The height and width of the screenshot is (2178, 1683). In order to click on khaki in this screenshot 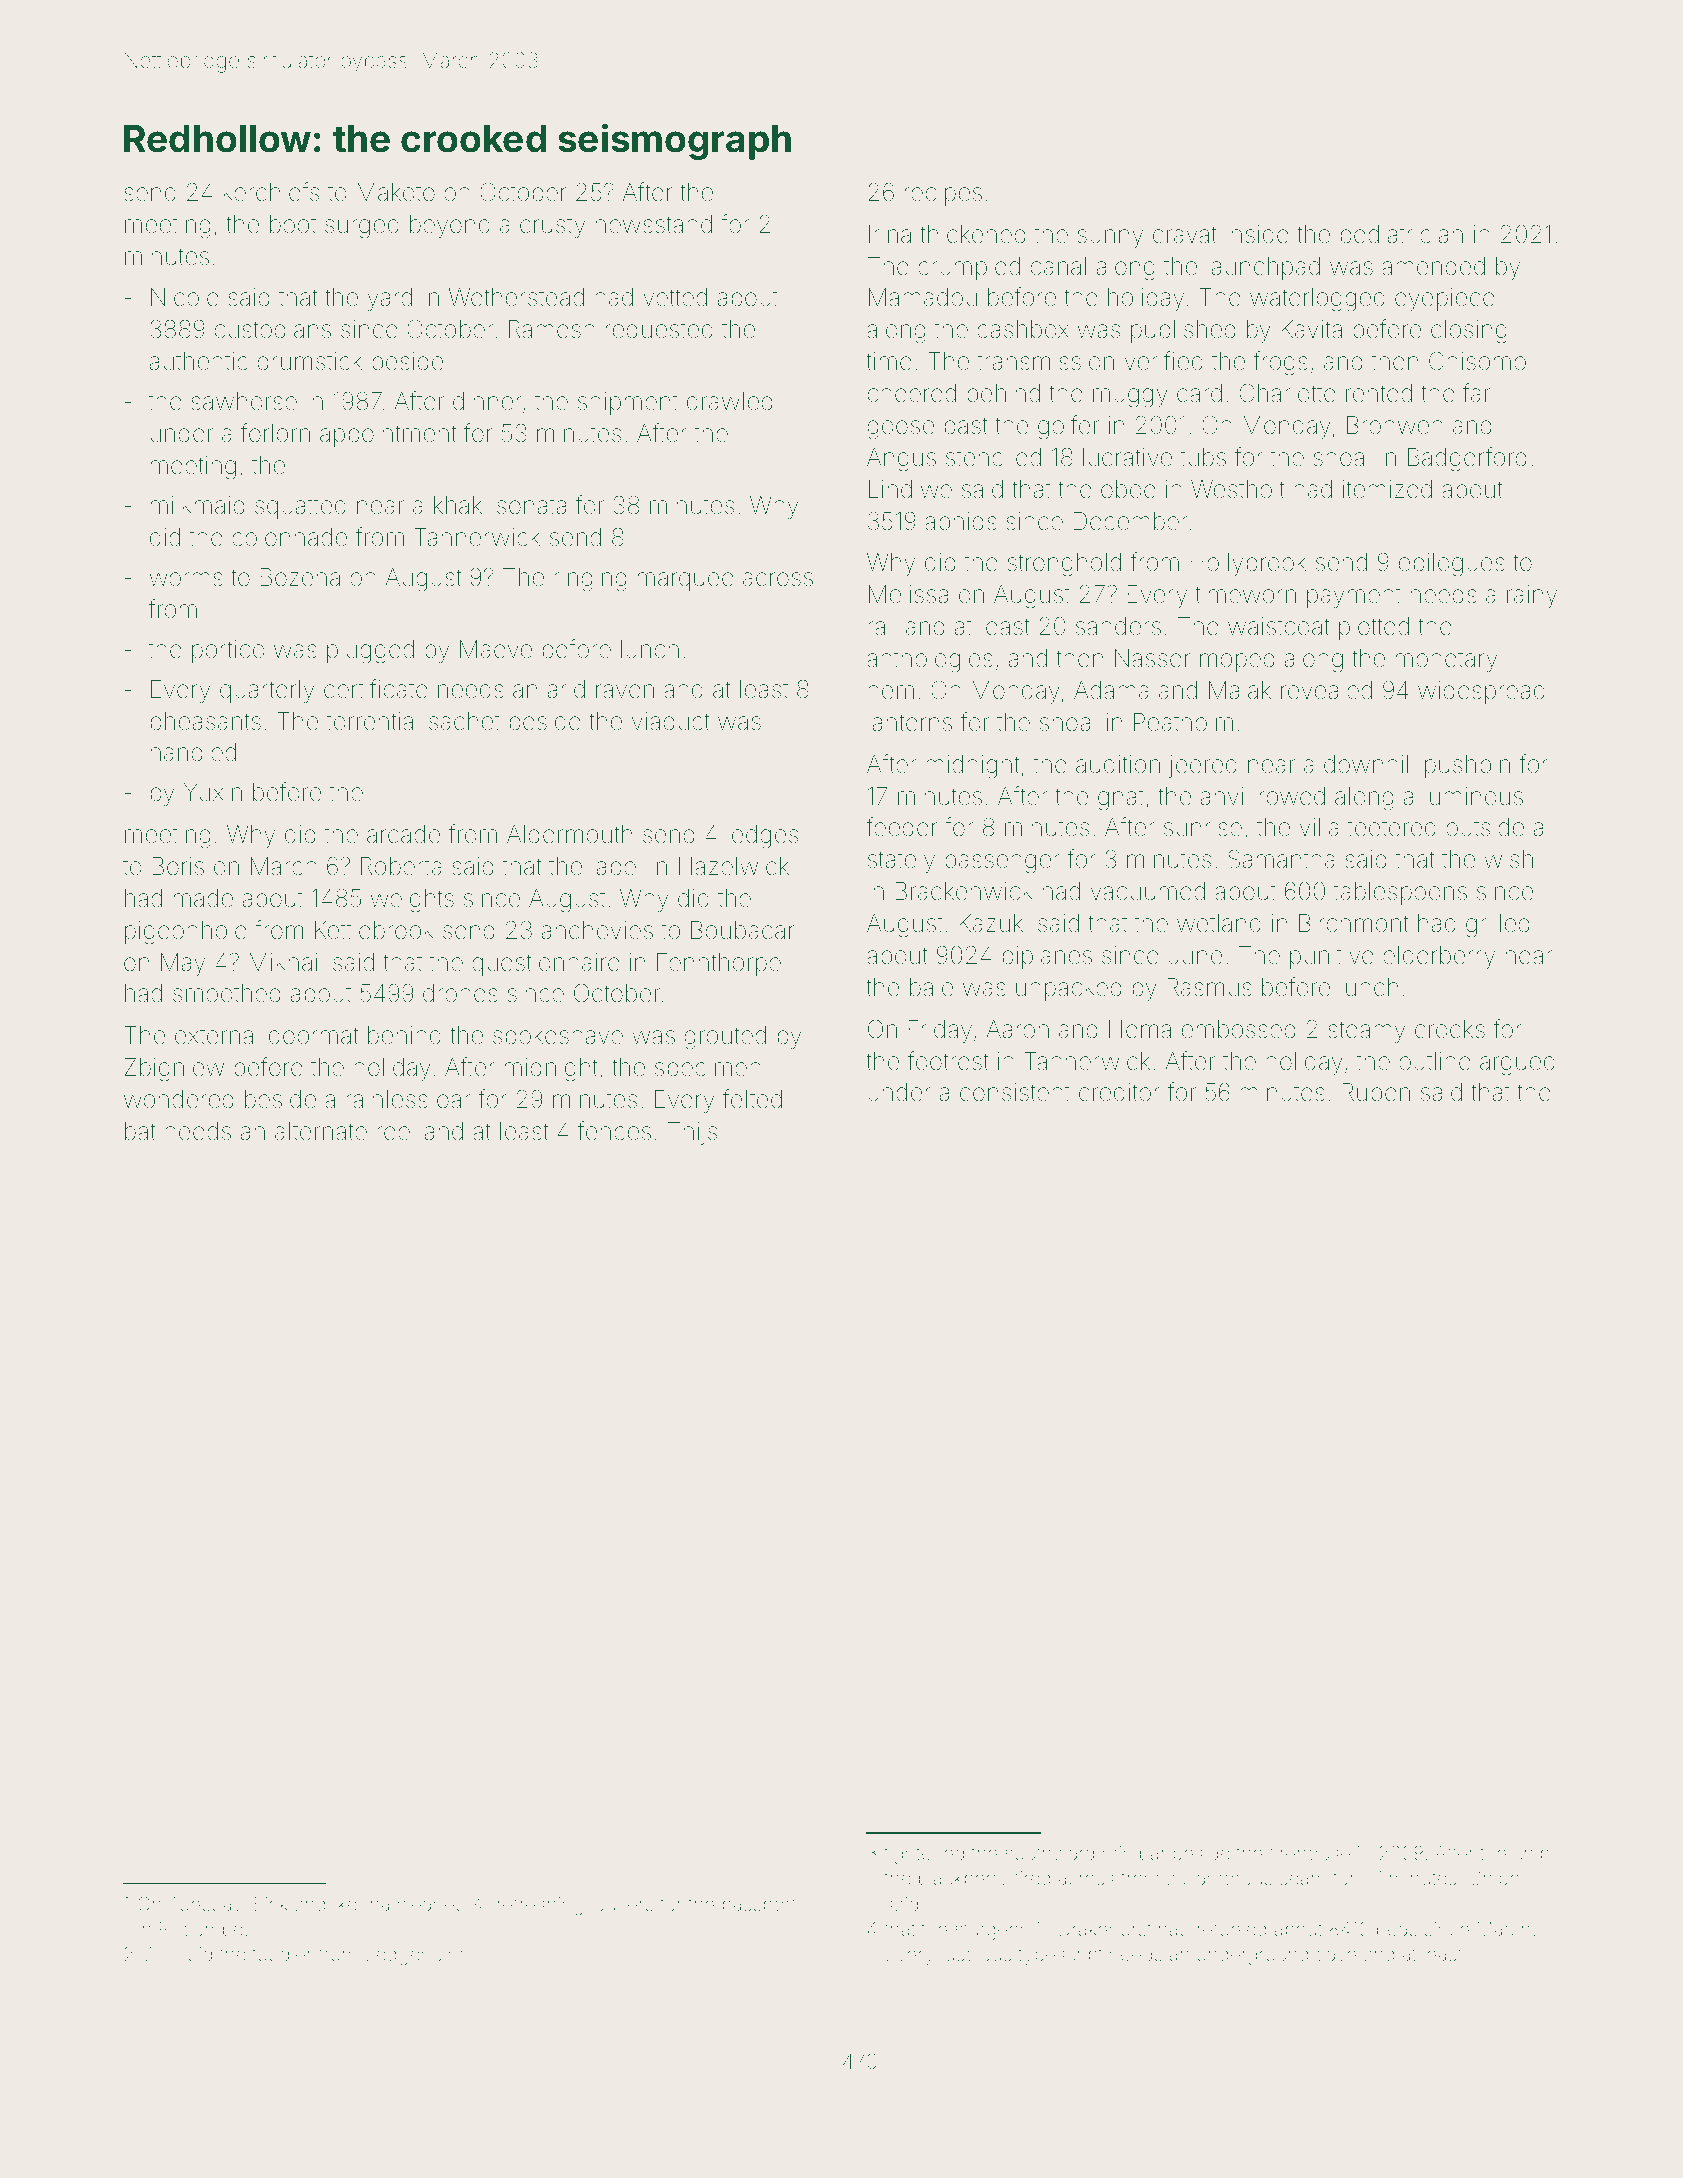, I will do `click(460, 505)`.
